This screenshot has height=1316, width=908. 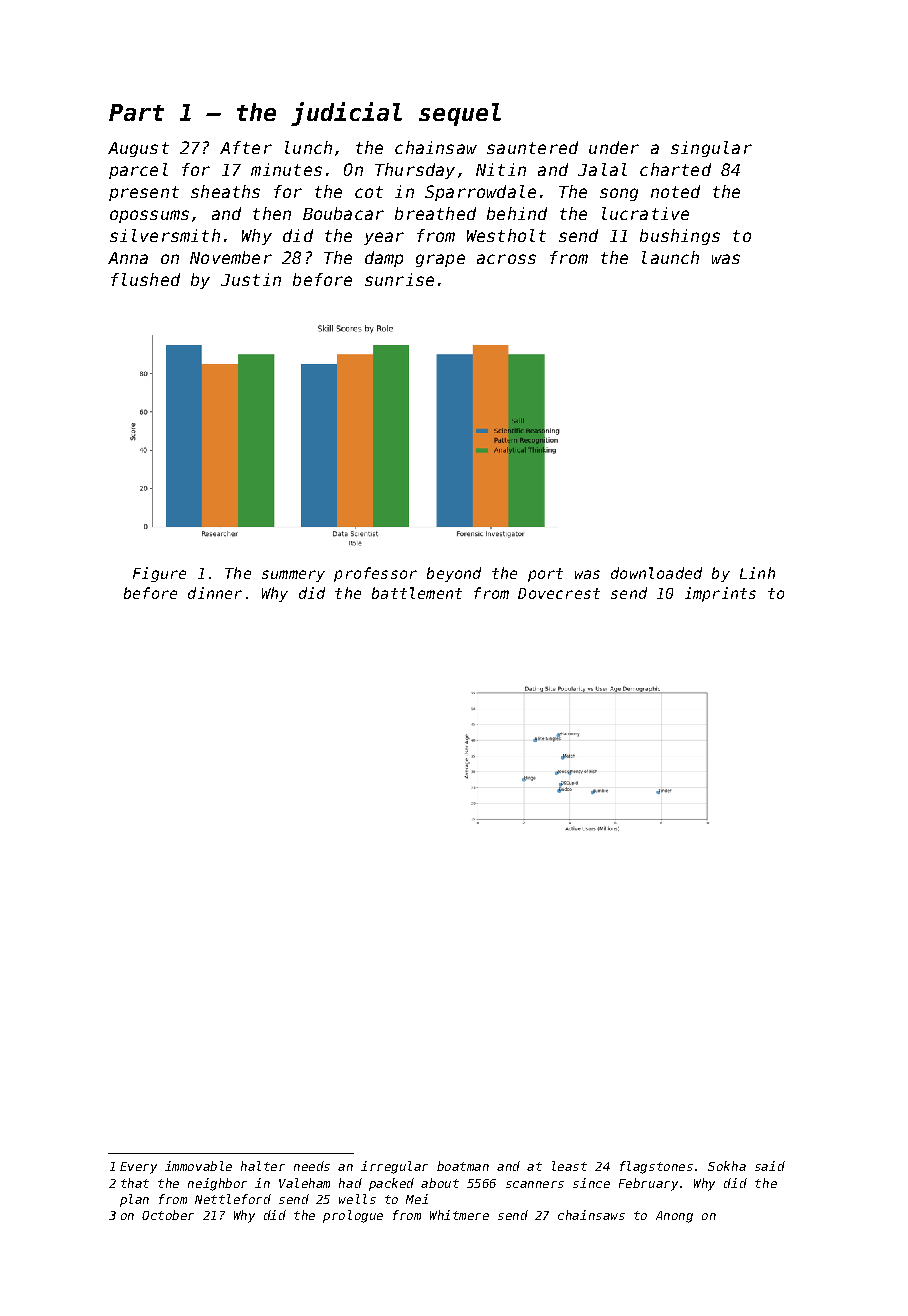 What do you see at coordinates (463, 1166) in the screenshot?
I see `boatman` at bounding box center [463, 1166].
